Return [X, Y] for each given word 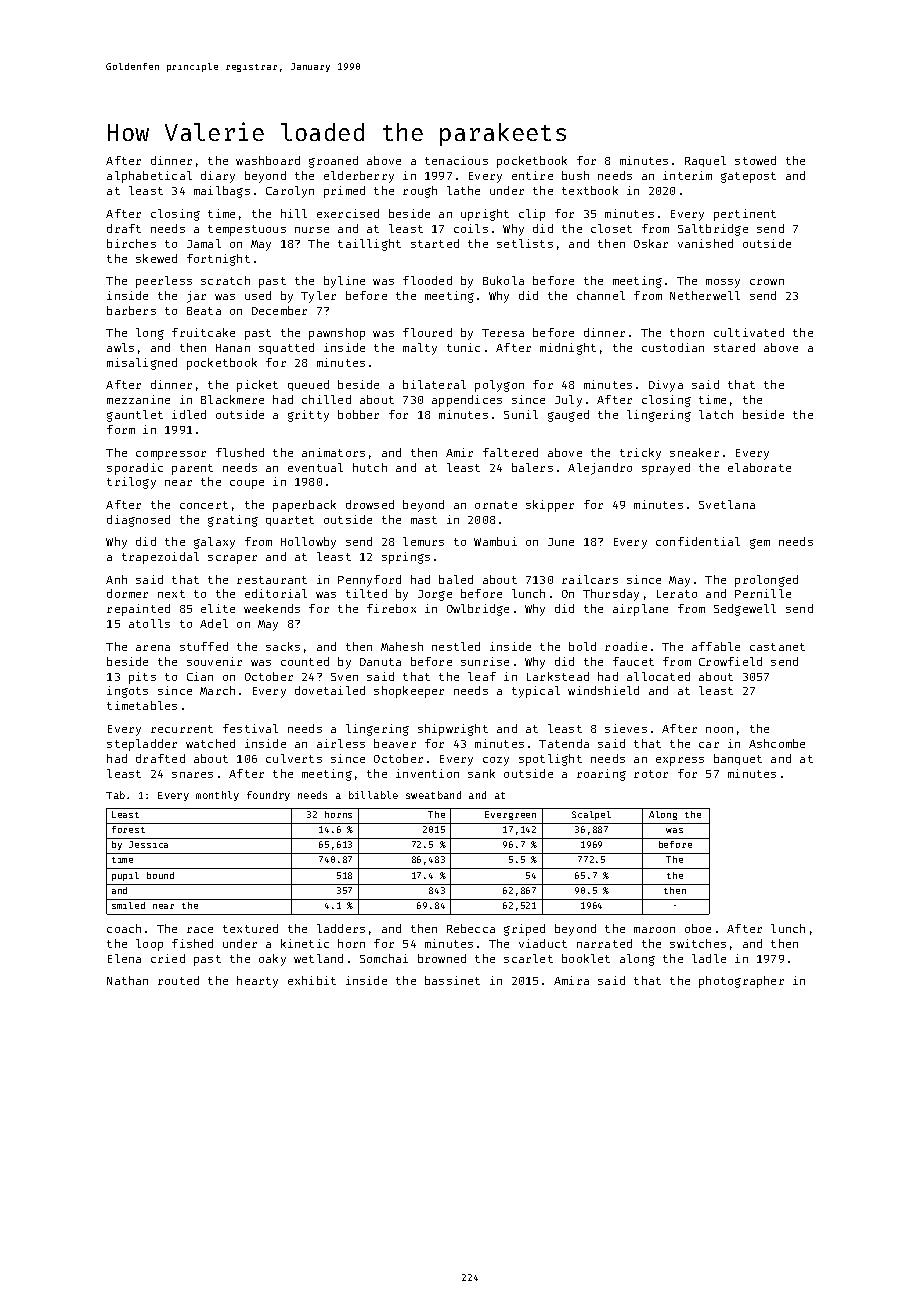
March [217, 690]
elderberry [359, 177]
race [200, 930]
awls [120, 347]
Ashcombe [777, 743]
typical [536, 692]
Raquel [705, 161]
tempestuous [247, 230]
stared [734, 347]
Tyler [318, 297]
